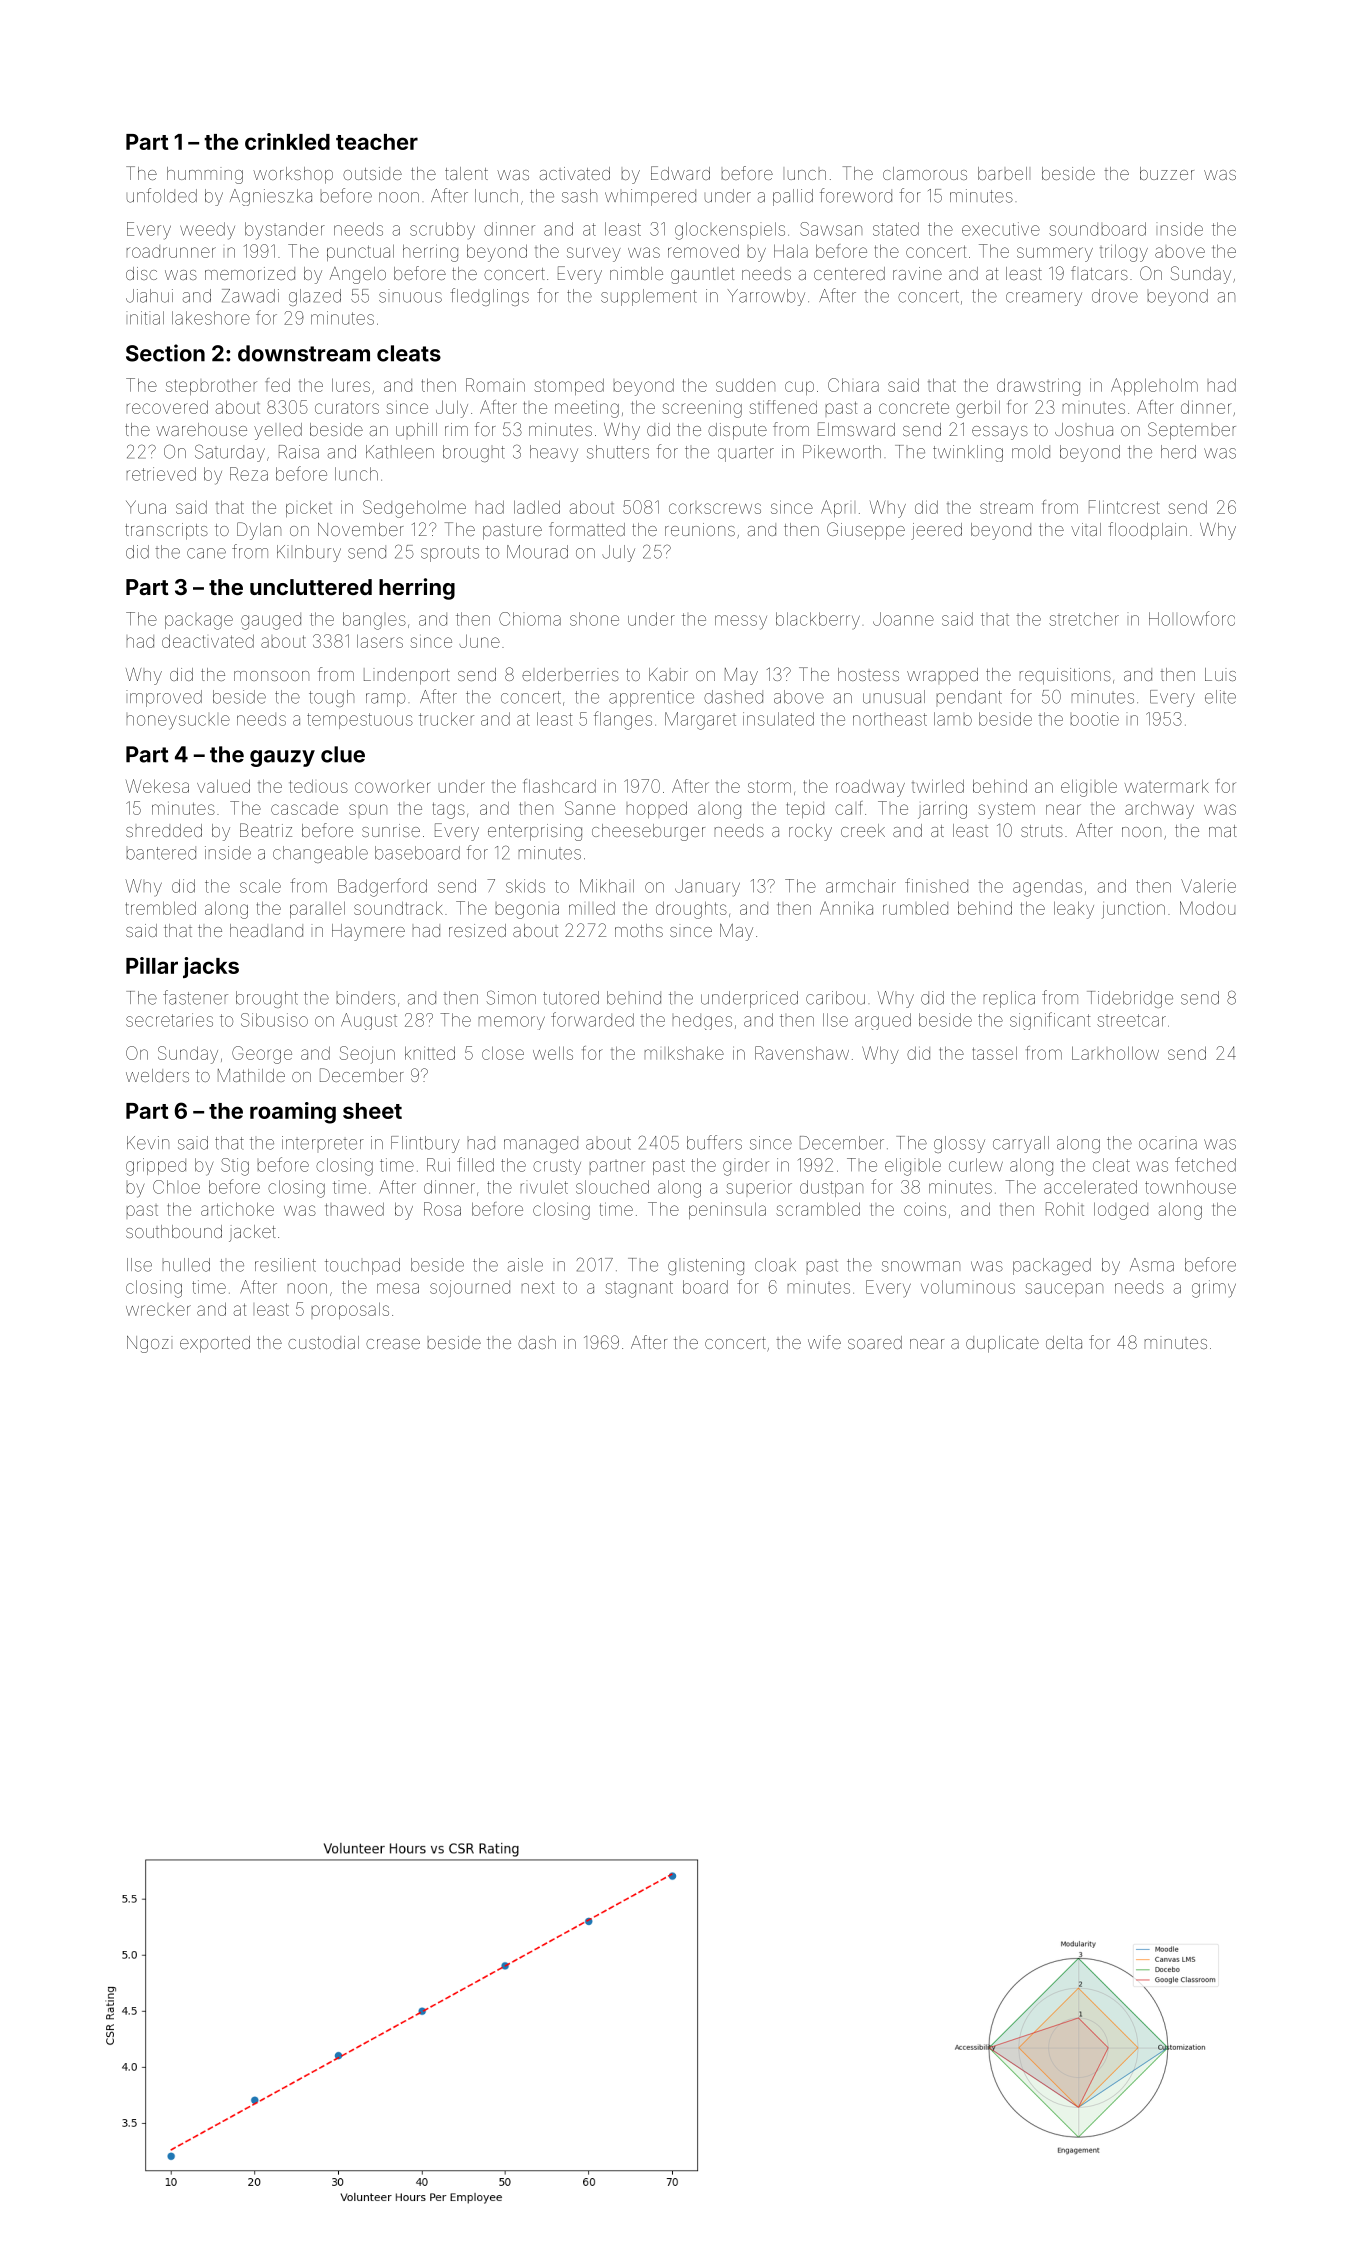 The image size is (1362, 2243). Describe the element at coordinates (793, 197) in the screenshot. I see `pallid` at that location.
